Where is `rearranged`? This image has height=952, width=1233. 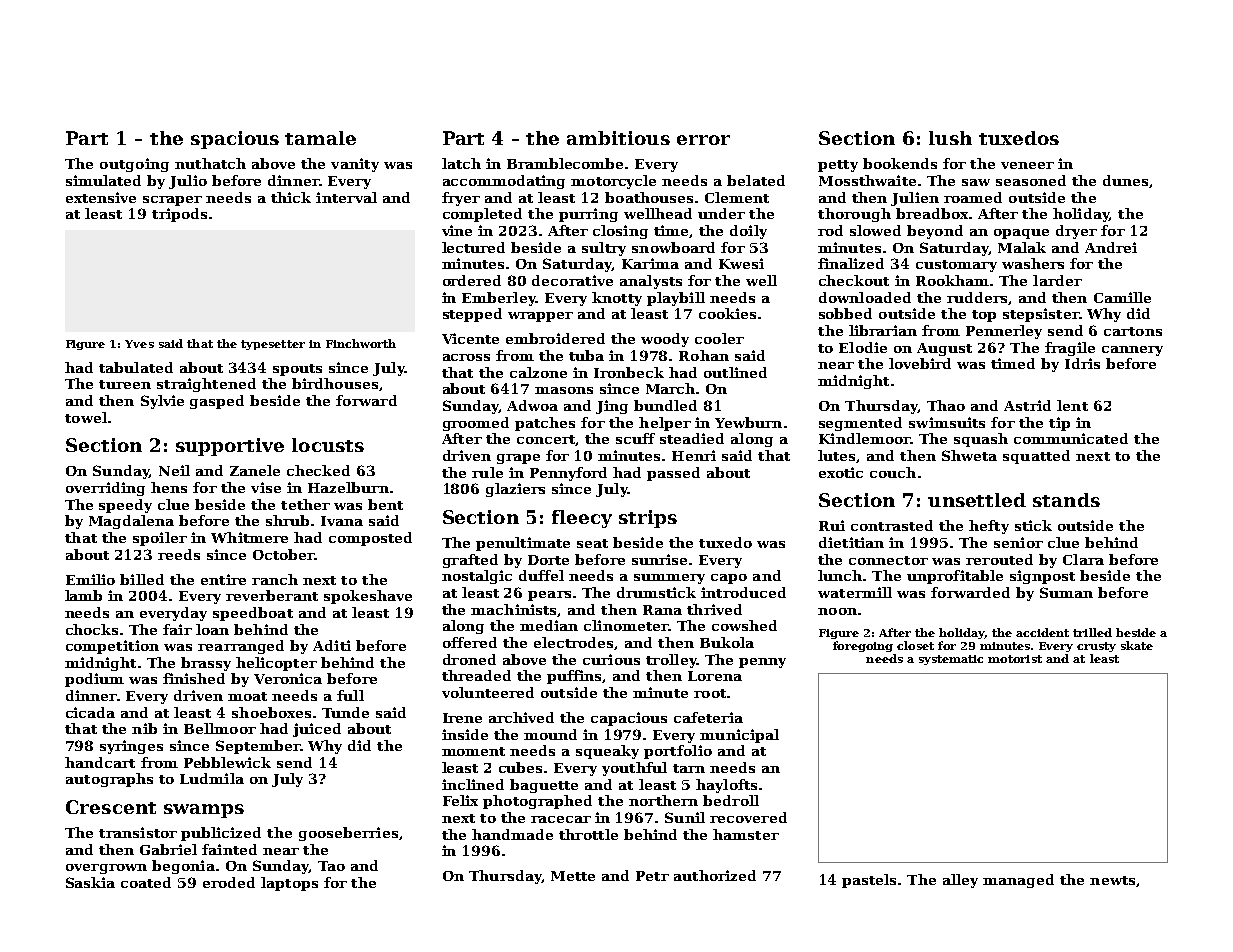 rearranged is located at coordinates (241, 647).
